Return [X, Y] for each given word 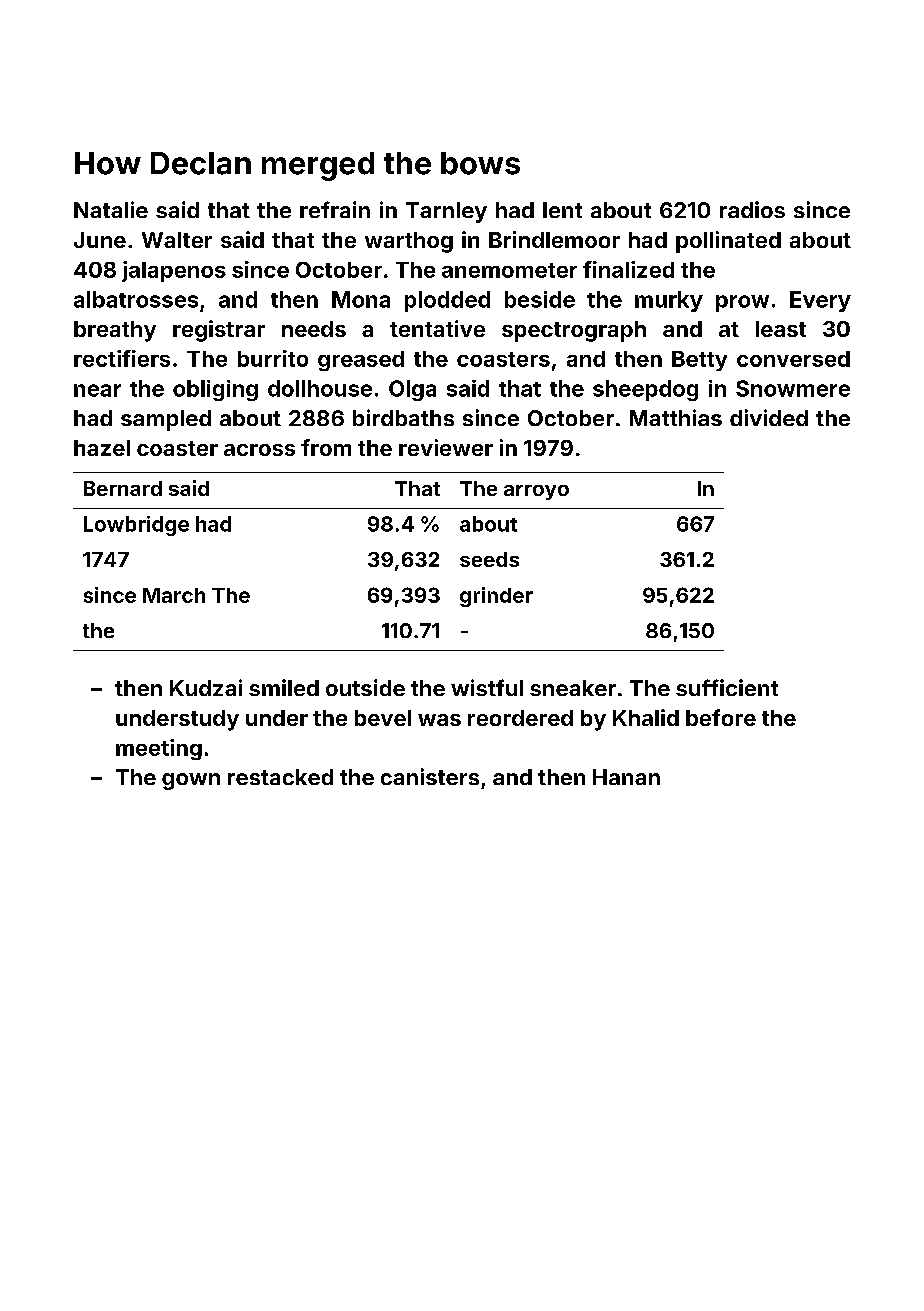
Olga [412, 390]
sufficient [727, 687]
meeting [159, 749]
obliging [215, 390]
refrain [335, 209]
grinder [496, 597]
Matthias [676, 417]
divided [769, 417]
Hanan [626, 777]
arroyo [536, 492]
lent [562, 210]
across [259, 450]
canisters [430, 776]
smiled [284, 687]
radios [752, 209]
